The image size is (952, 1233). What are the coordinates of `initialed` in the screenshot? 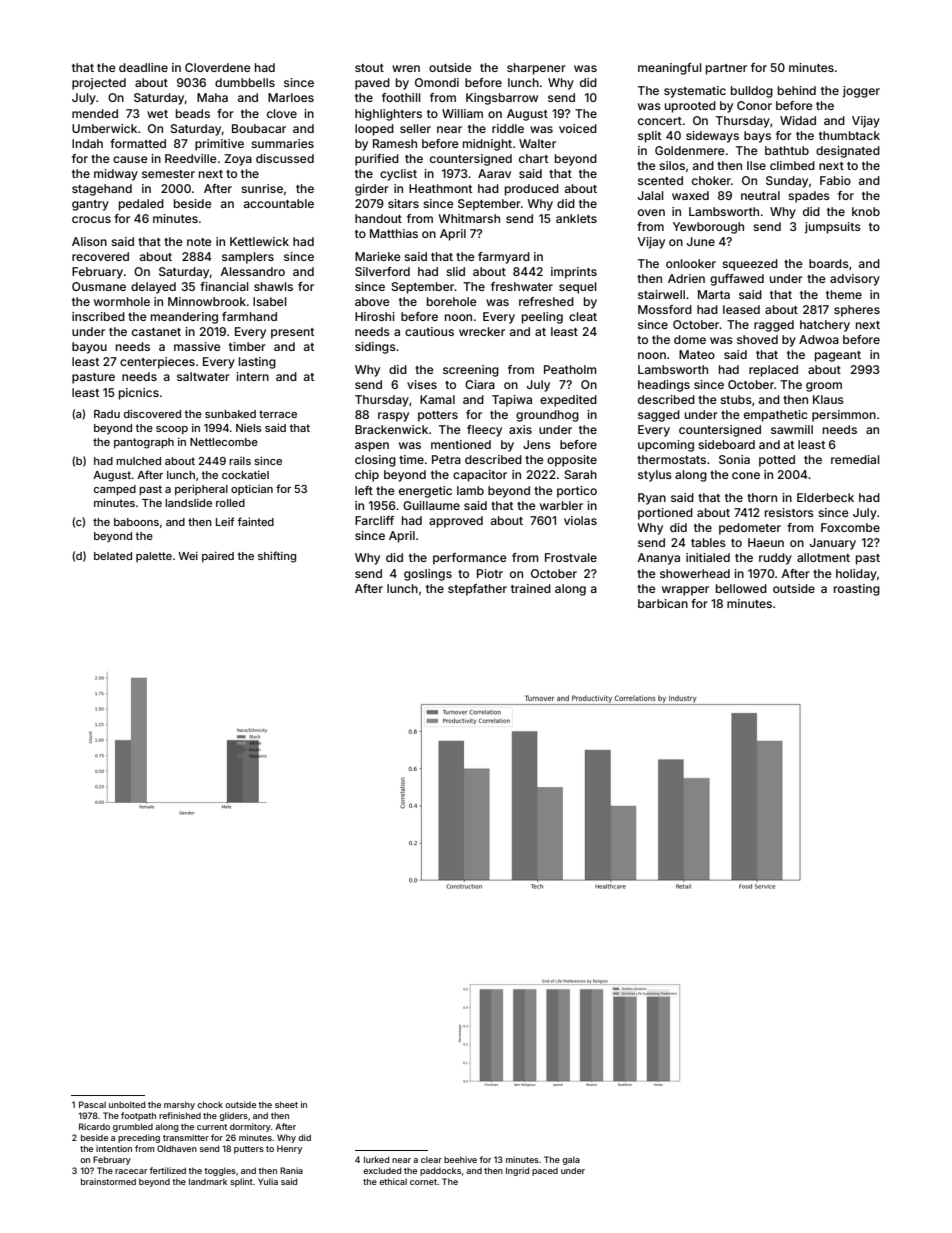 It's located at (708, 557).
